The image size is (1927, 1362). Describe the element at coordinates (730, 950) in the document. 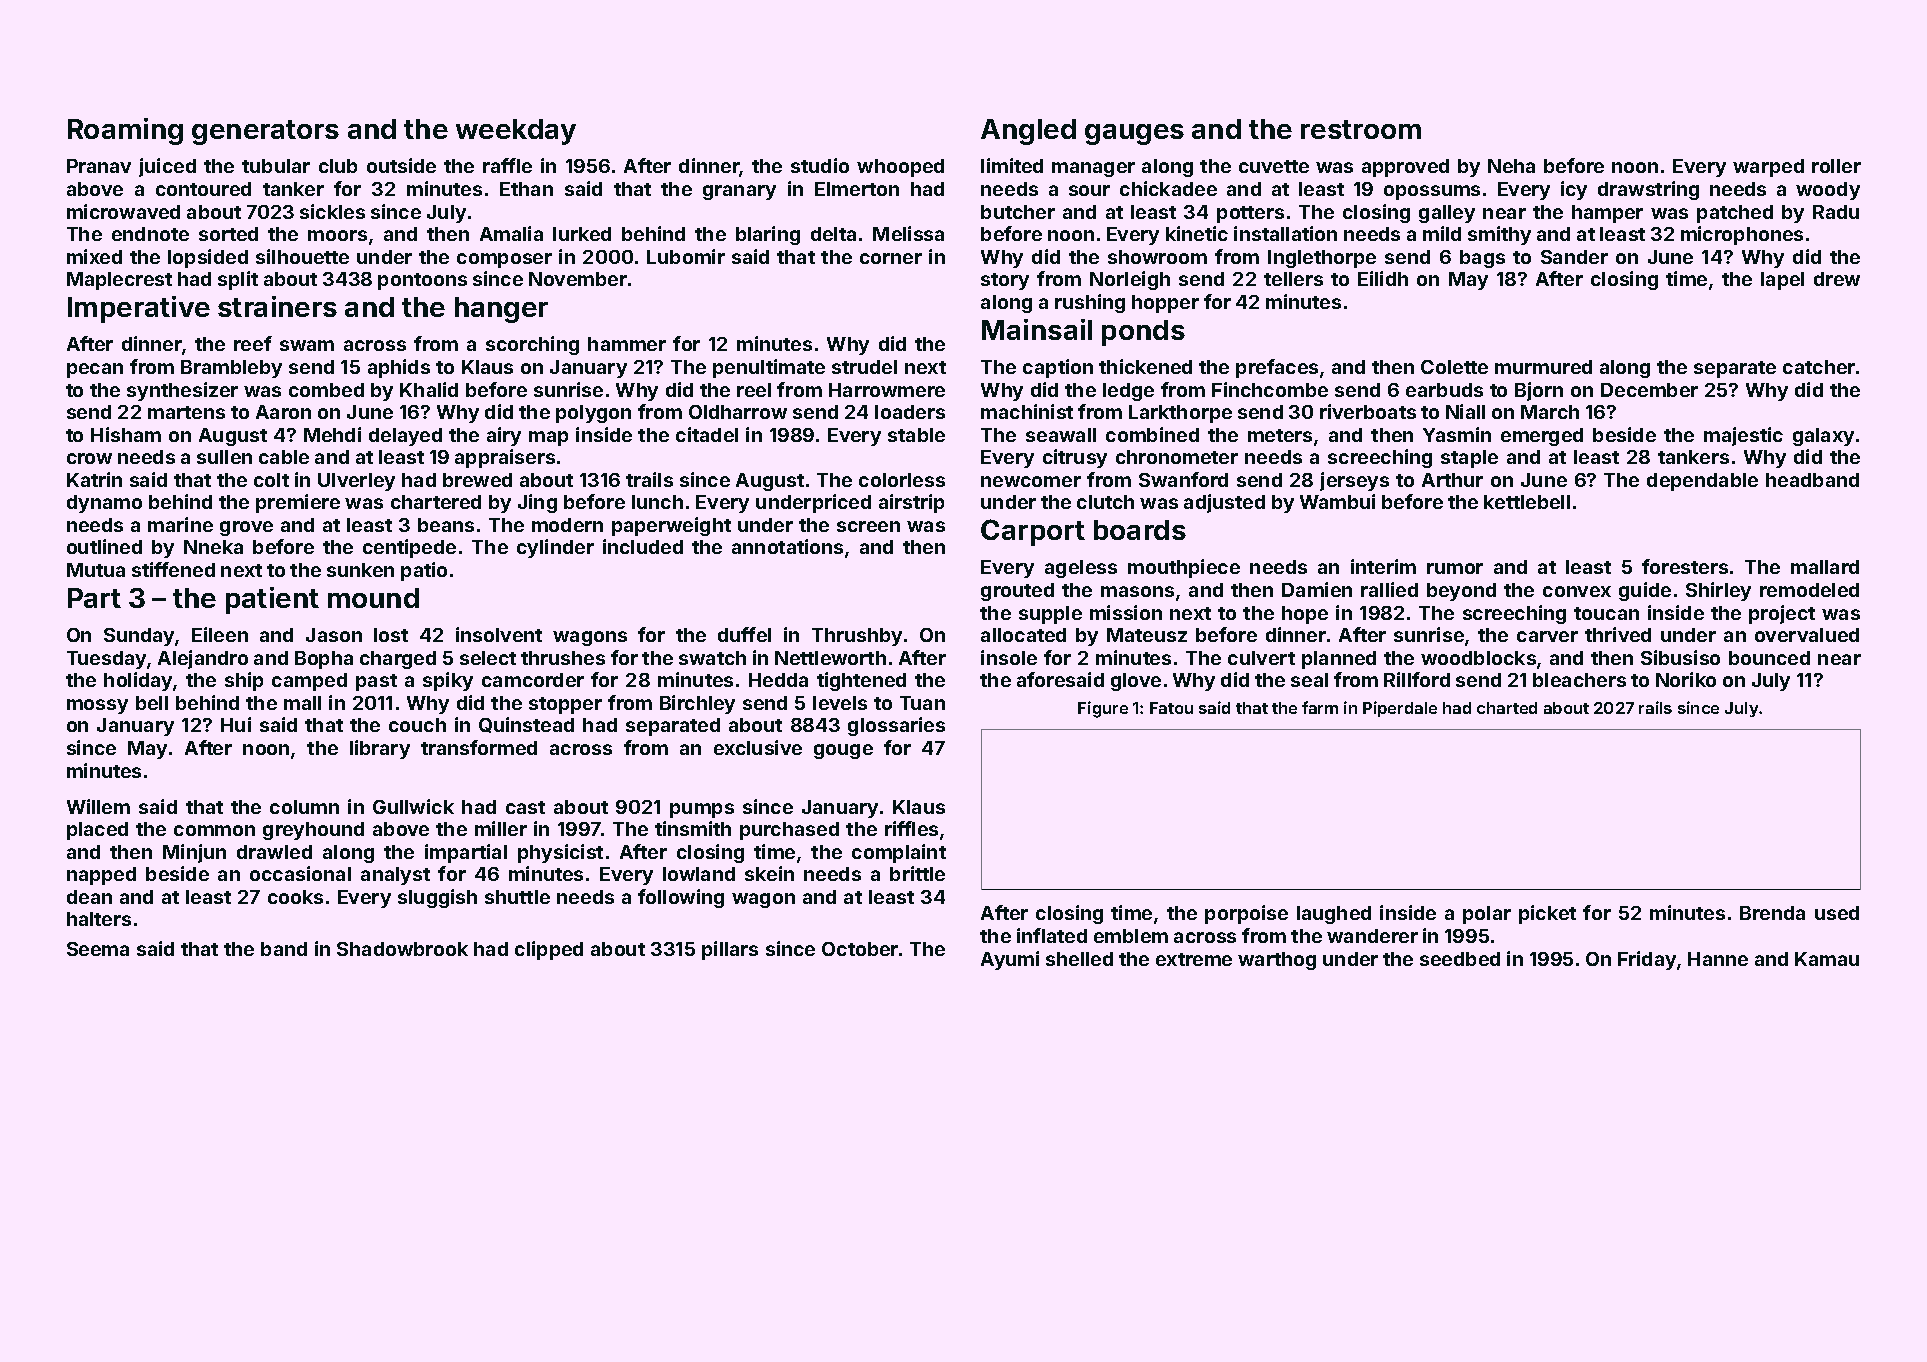

I see `pillars` at that location.
